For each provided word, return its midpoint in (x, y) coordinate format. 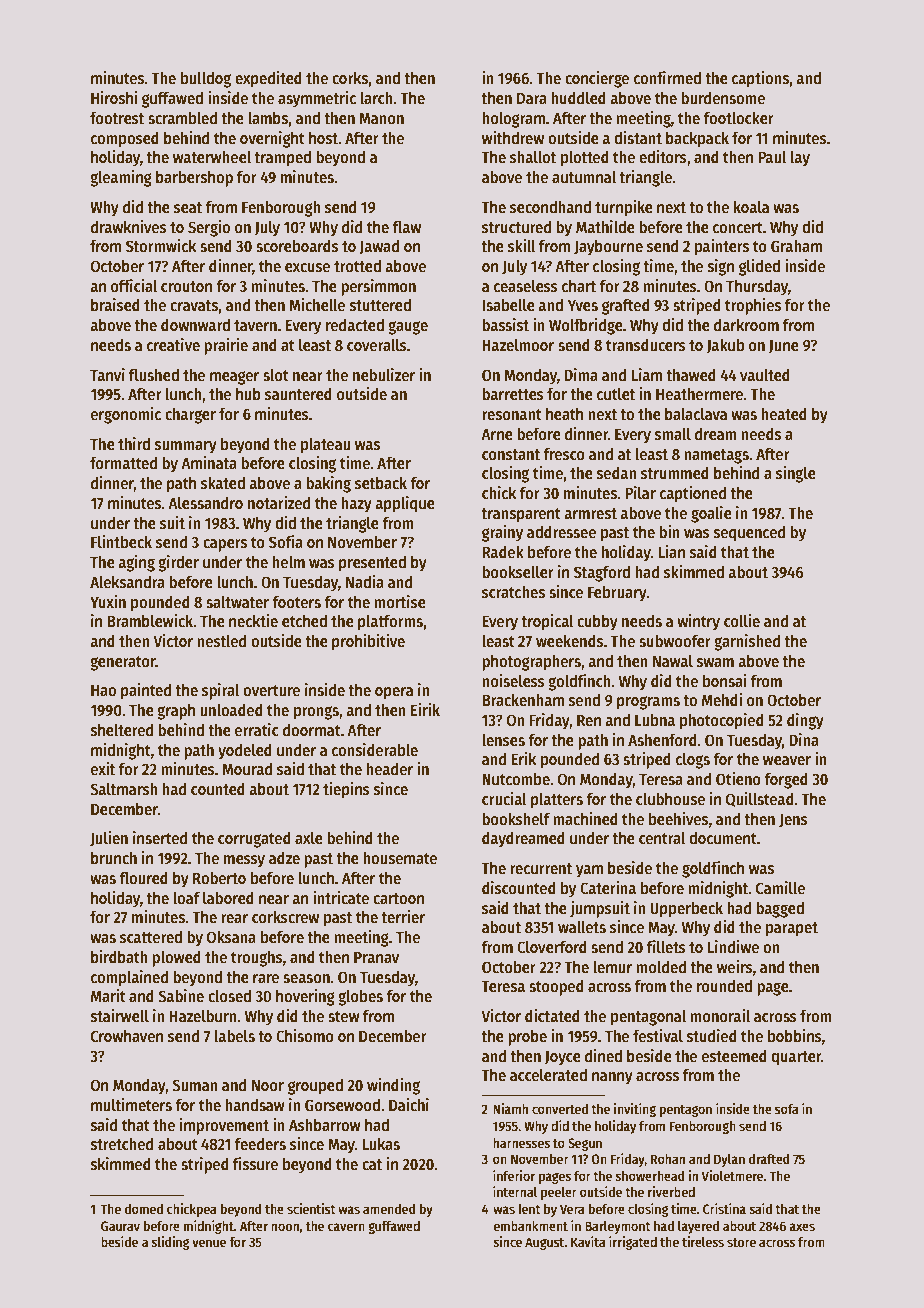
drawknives (129, 226)
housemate (400, 858)
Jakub (725, 346)
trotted (357, 265)
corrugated (254, 839)
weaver (787, 761)
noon (285, 1227)
